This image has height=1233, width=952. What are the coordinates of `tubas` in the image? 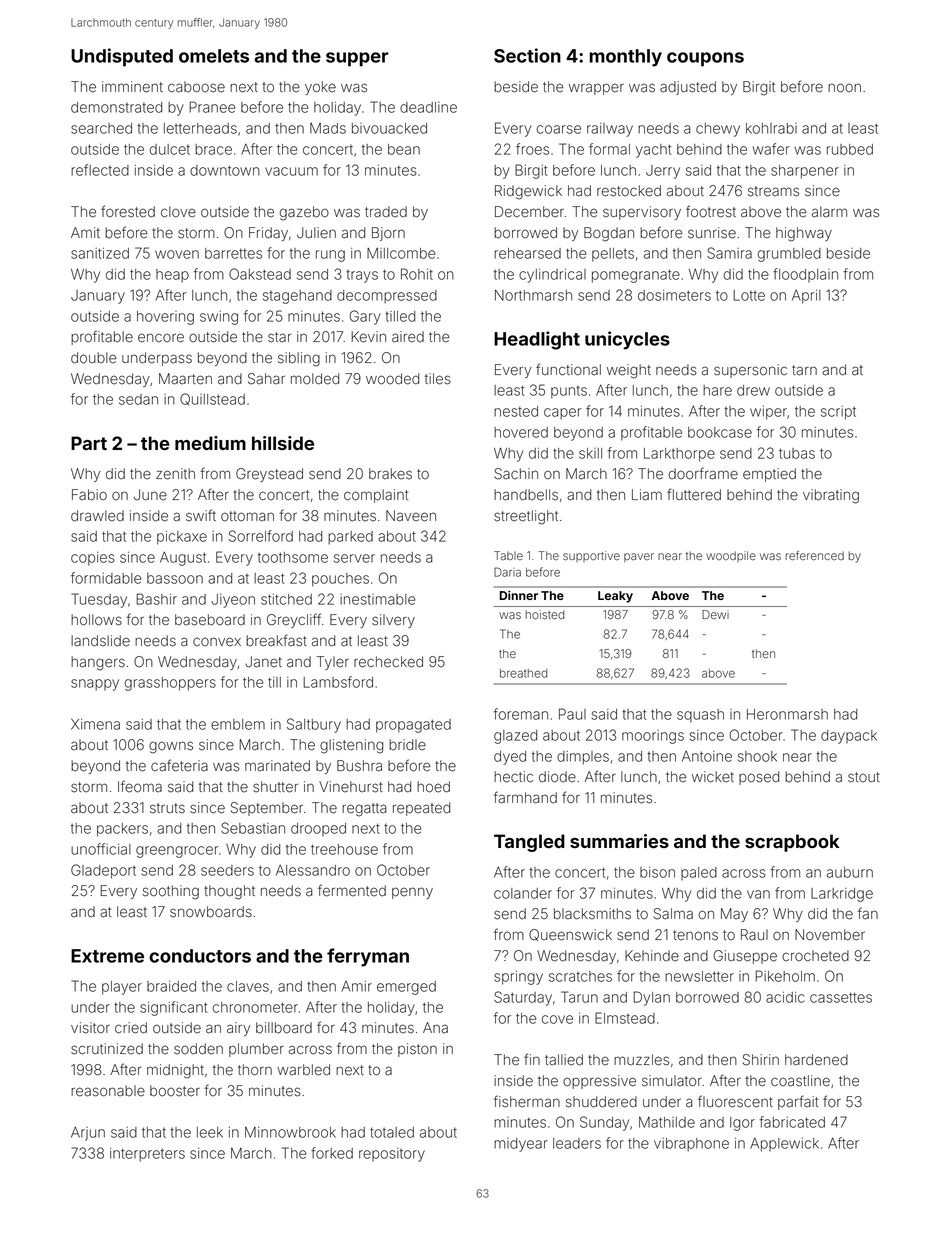 It's located at (797, 453).
